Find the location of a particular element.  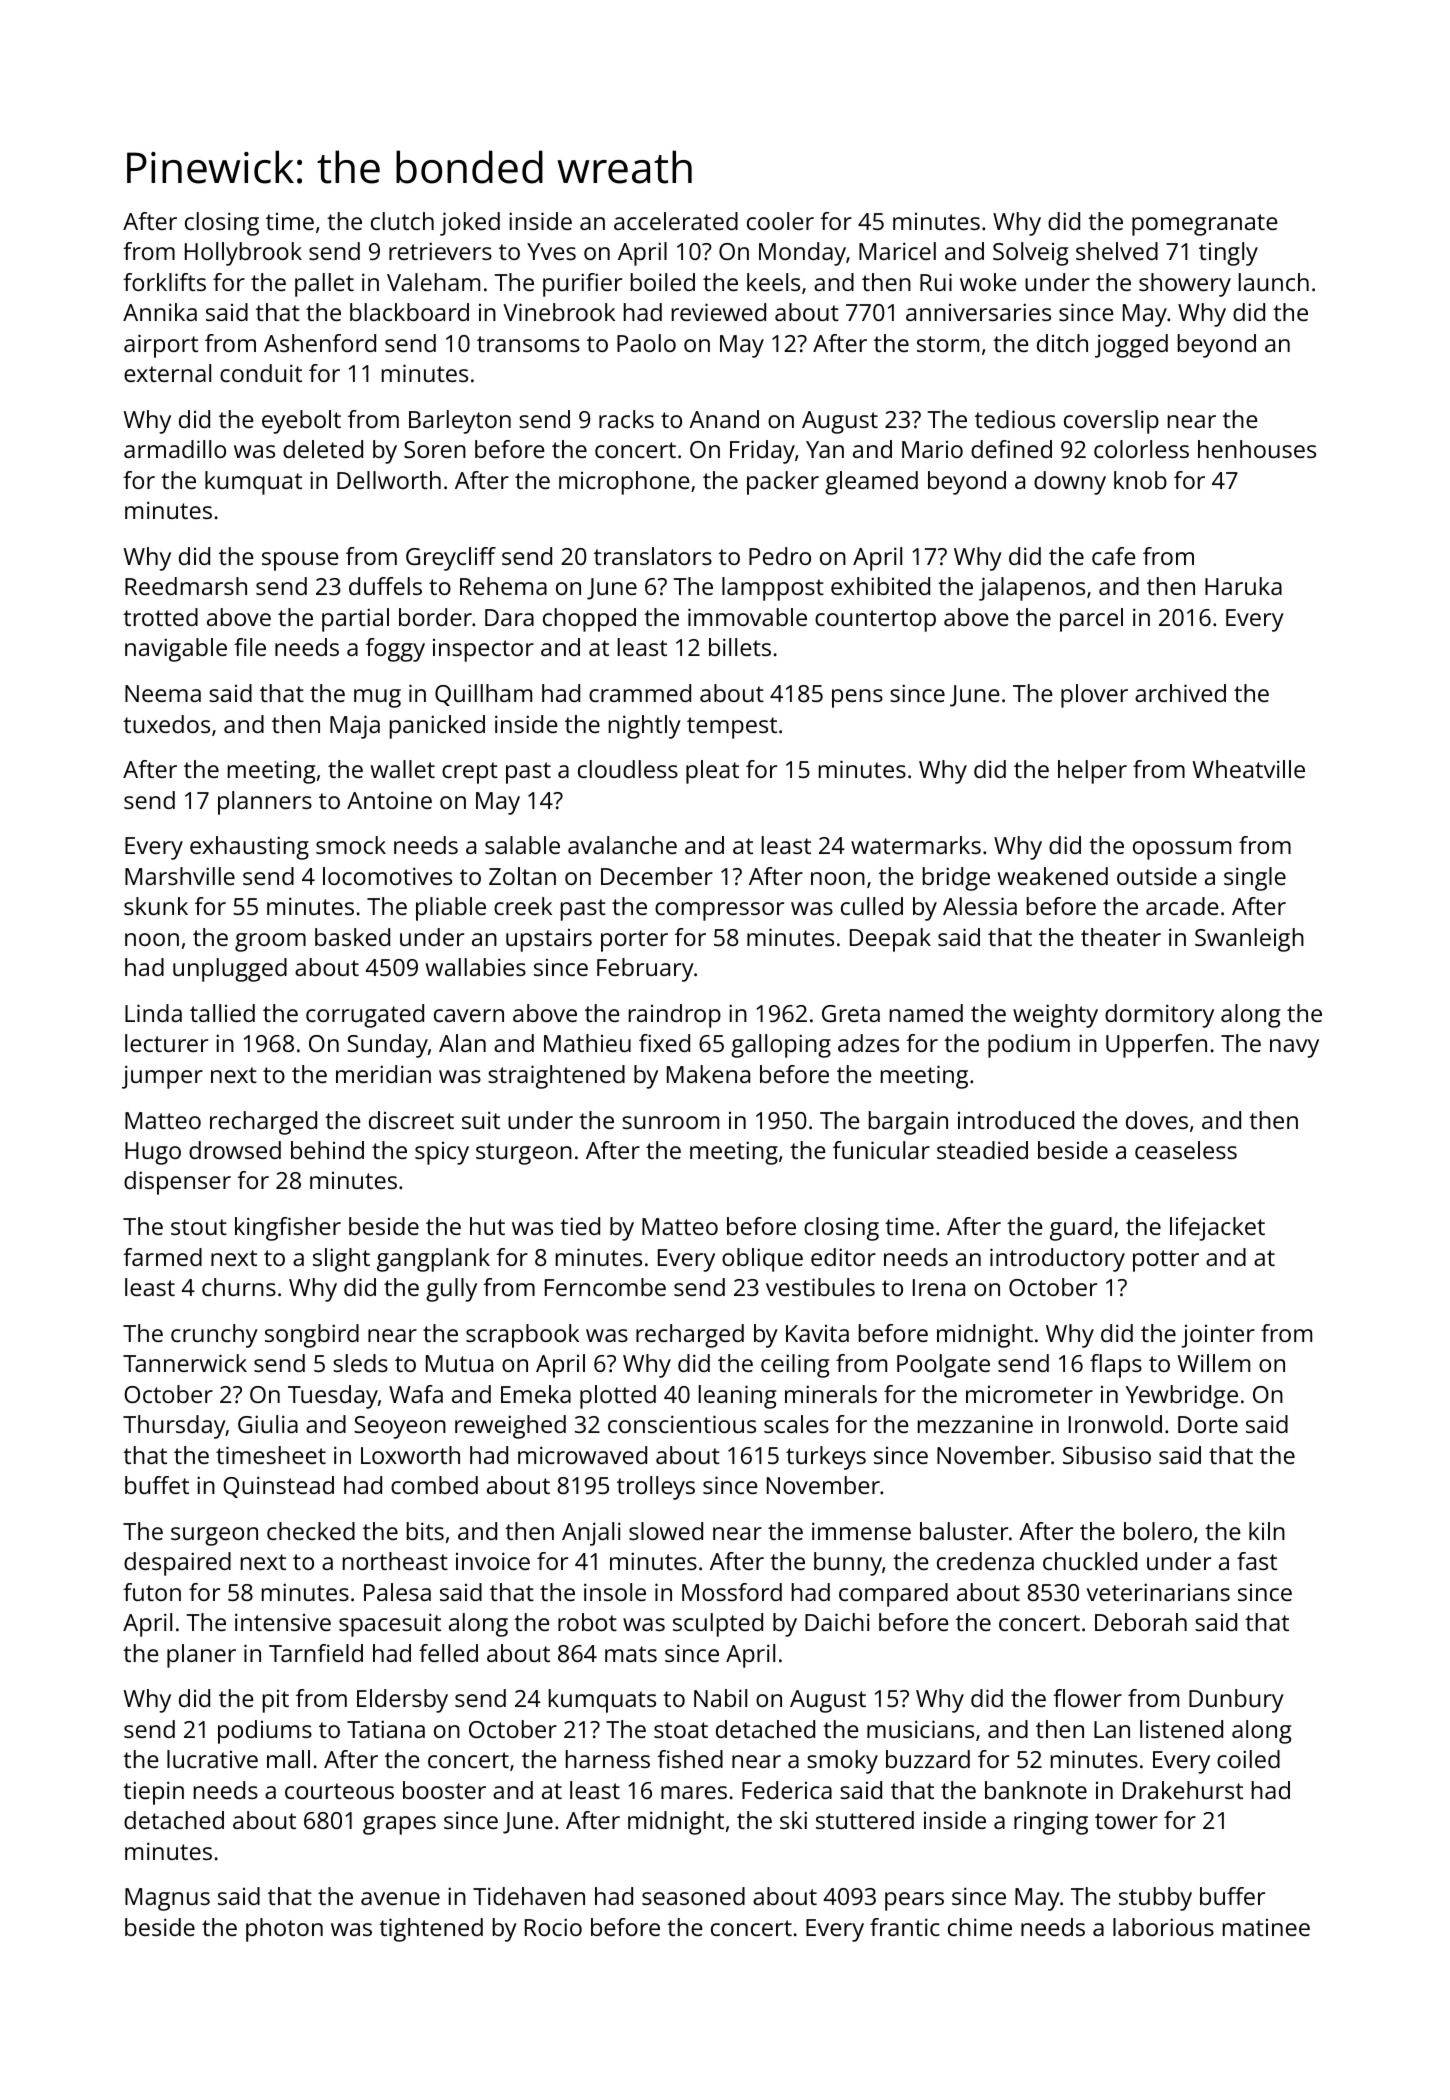

Wheatville is located at coordinates (1249, 769).
